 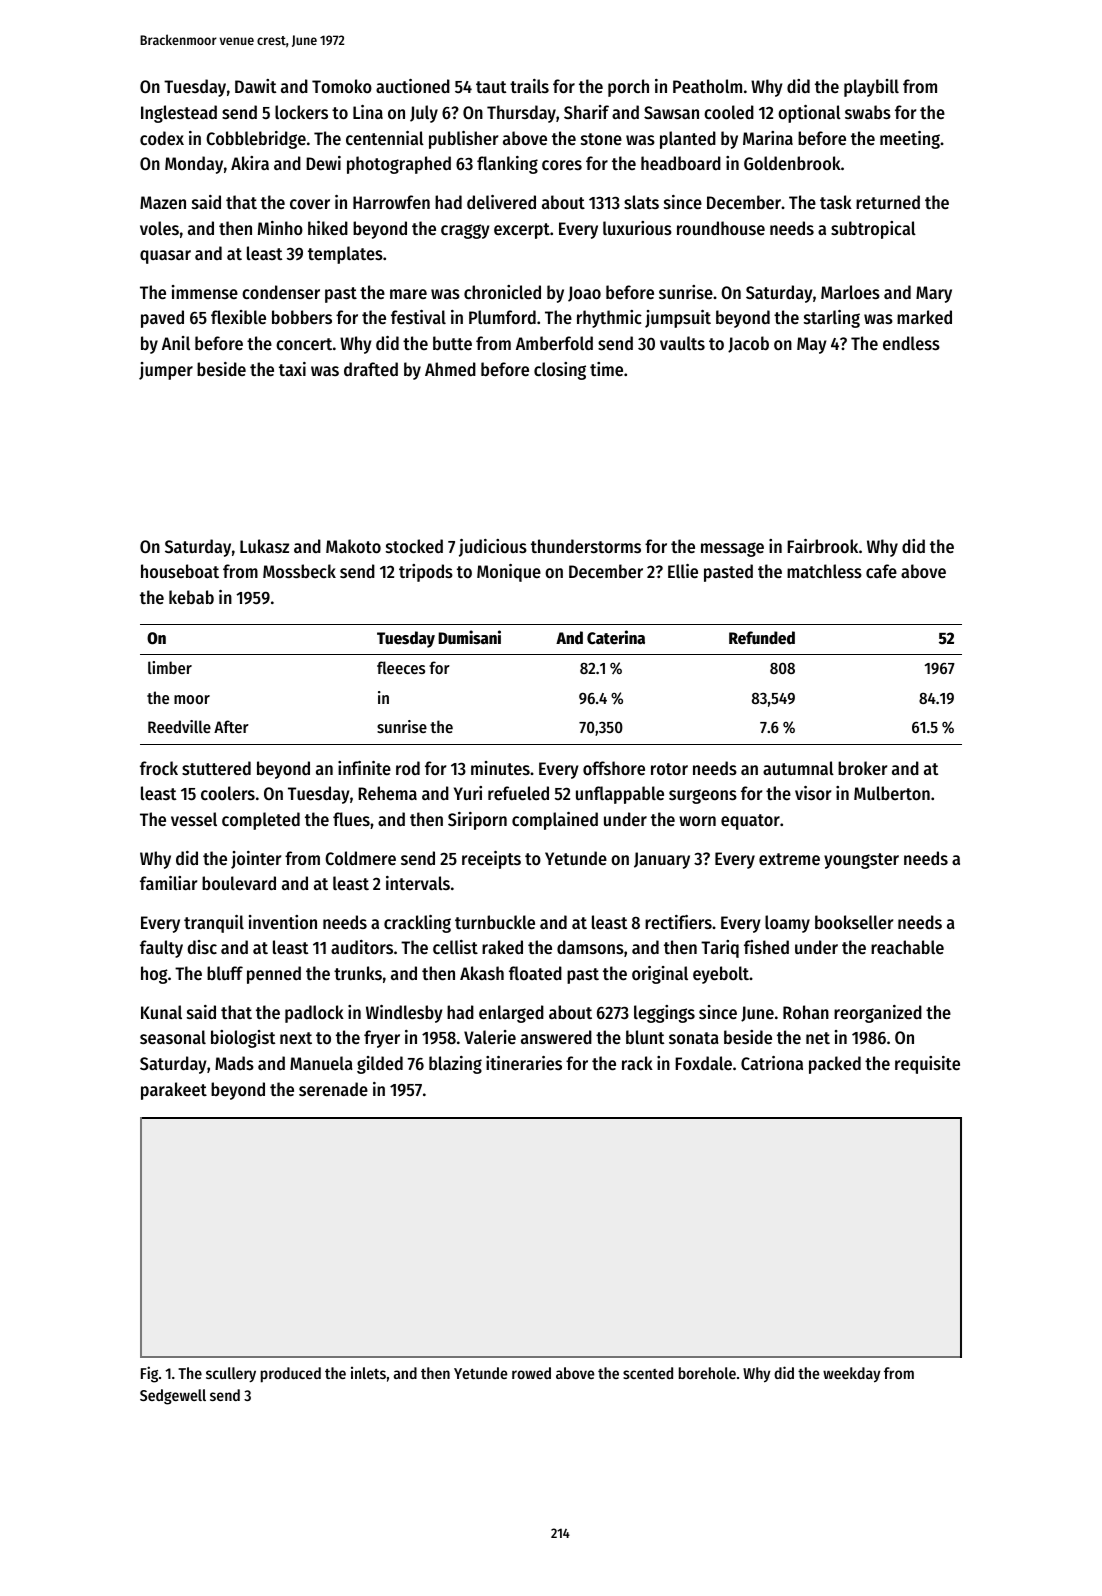 What do you see at coordinates (469, 637) in the document?
I see `Dumisani` at bounding box center [469, 637].
